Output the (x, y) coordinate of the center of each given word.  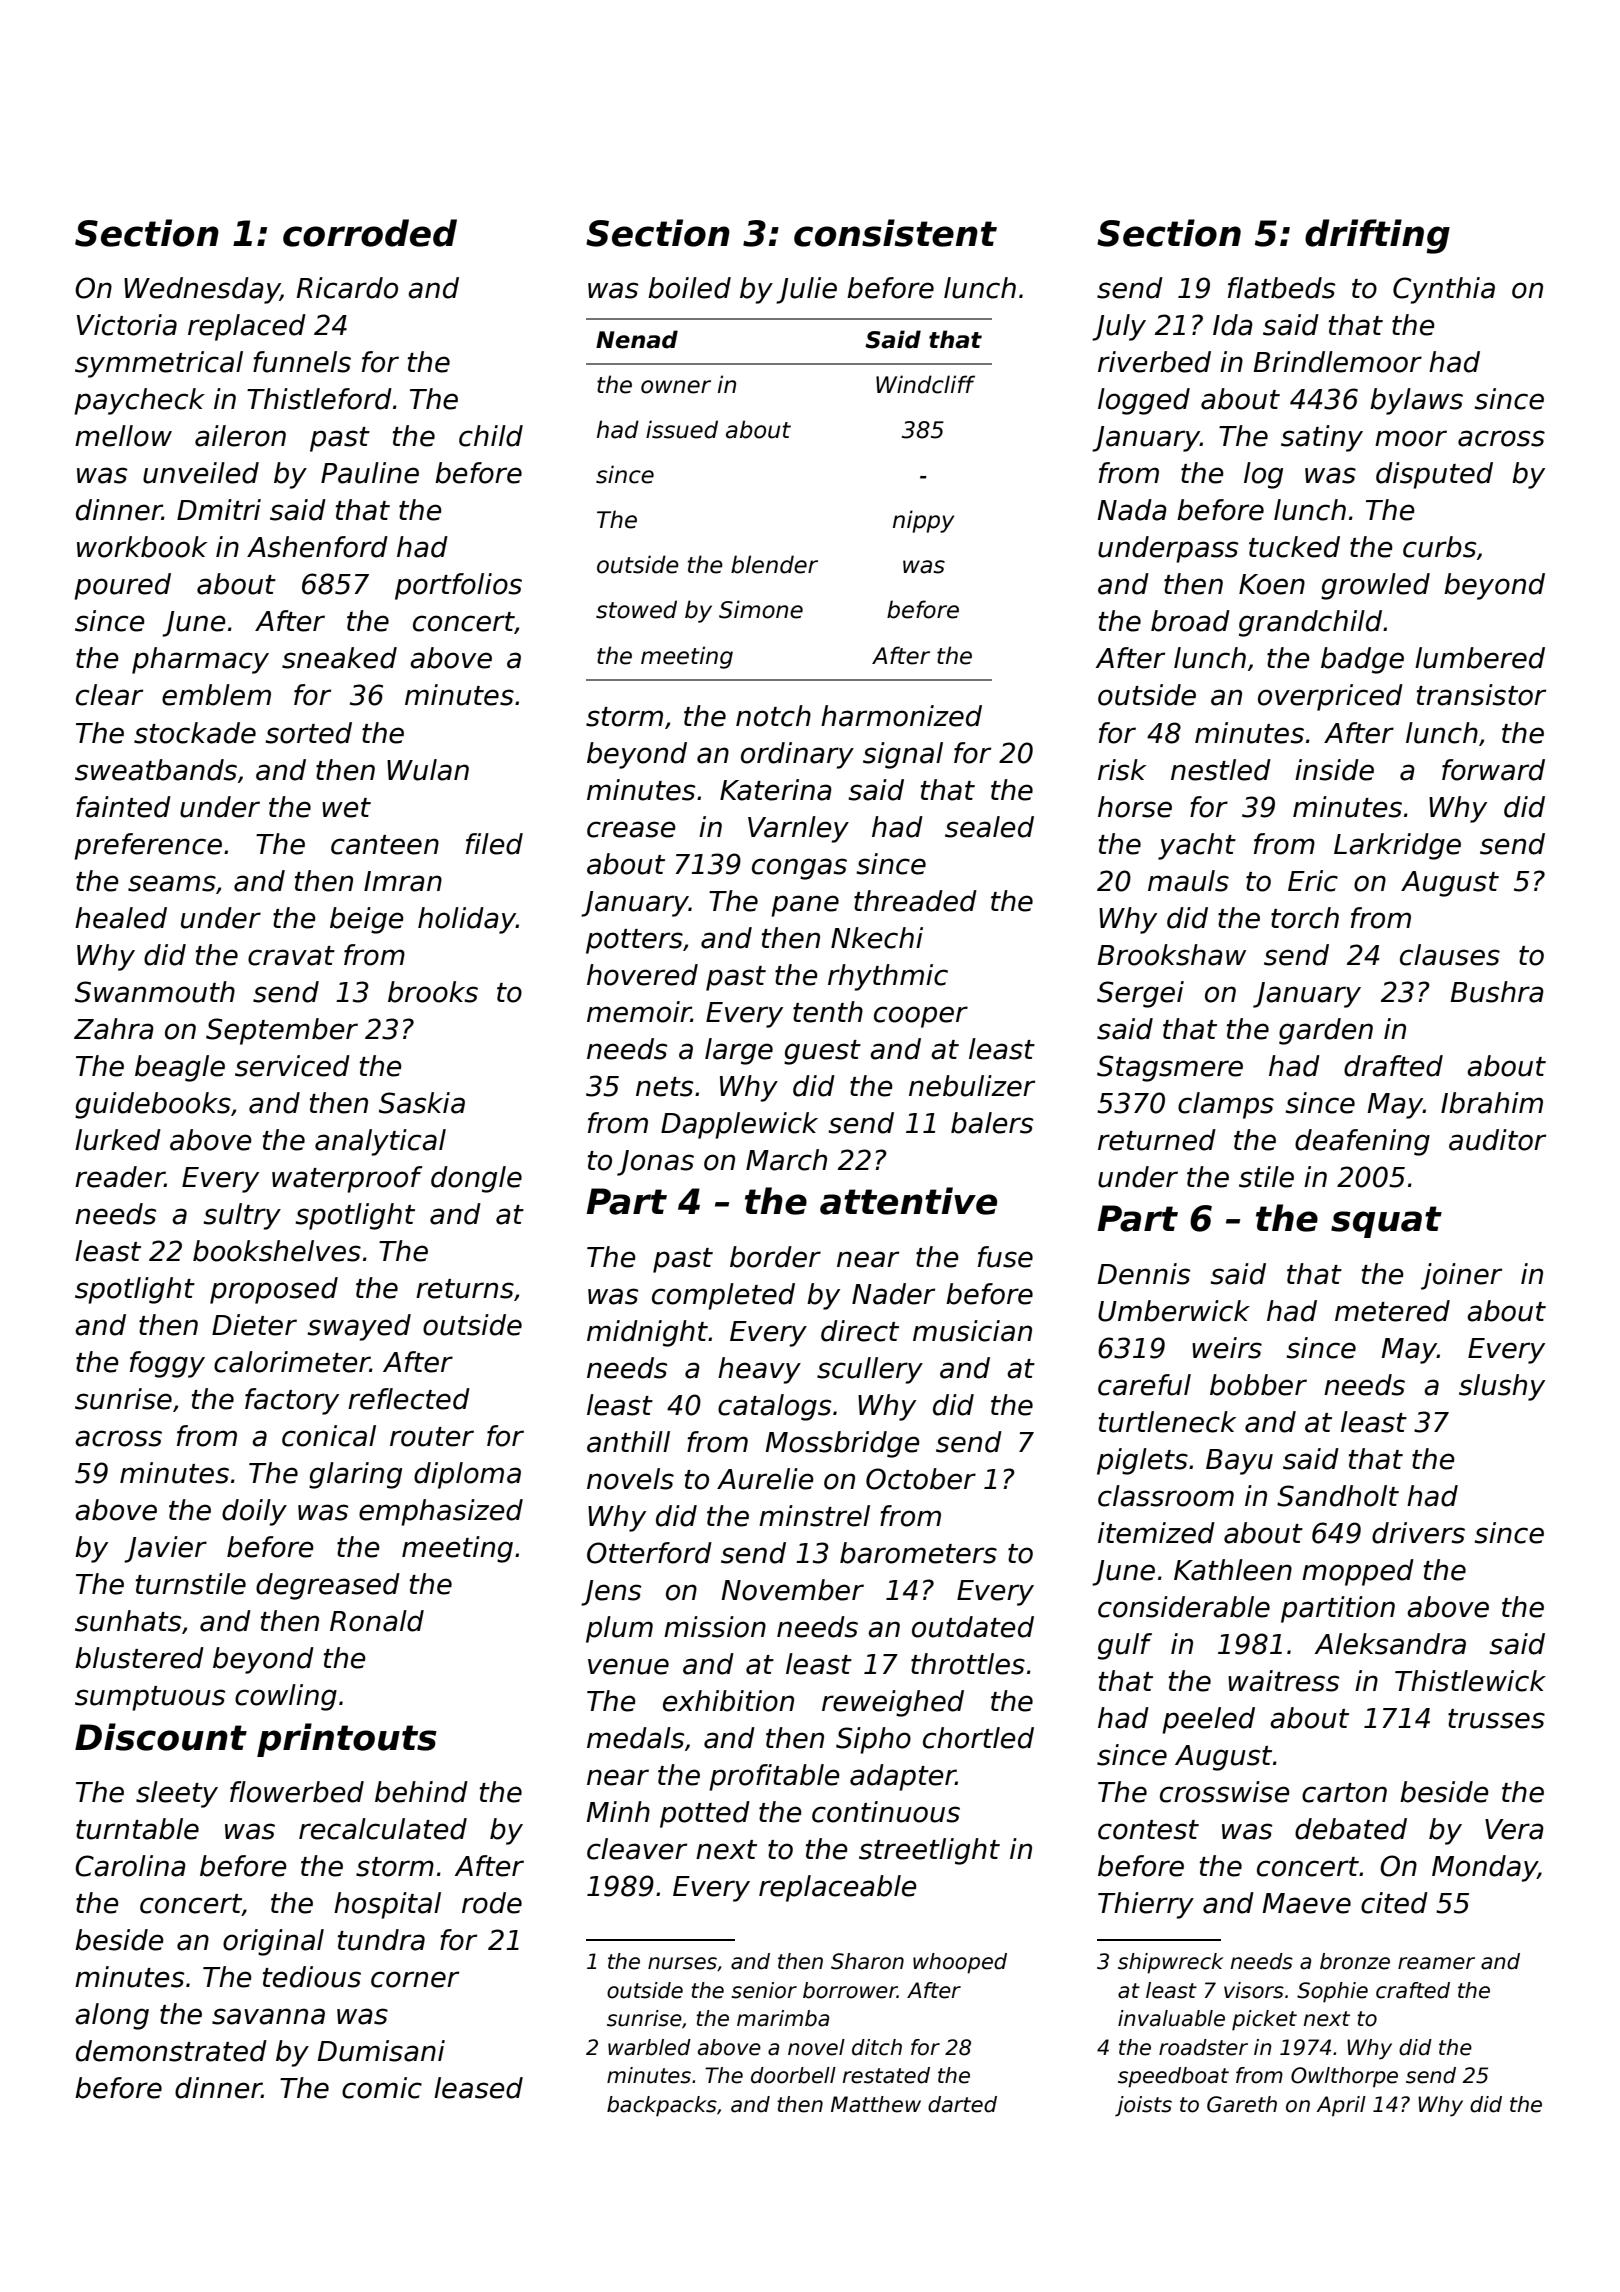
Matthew (876, 2104)
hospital (387, 1905)
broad (1190, 621)
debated (1351, 1829)
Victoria (127, 325)
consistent (895, 233)
